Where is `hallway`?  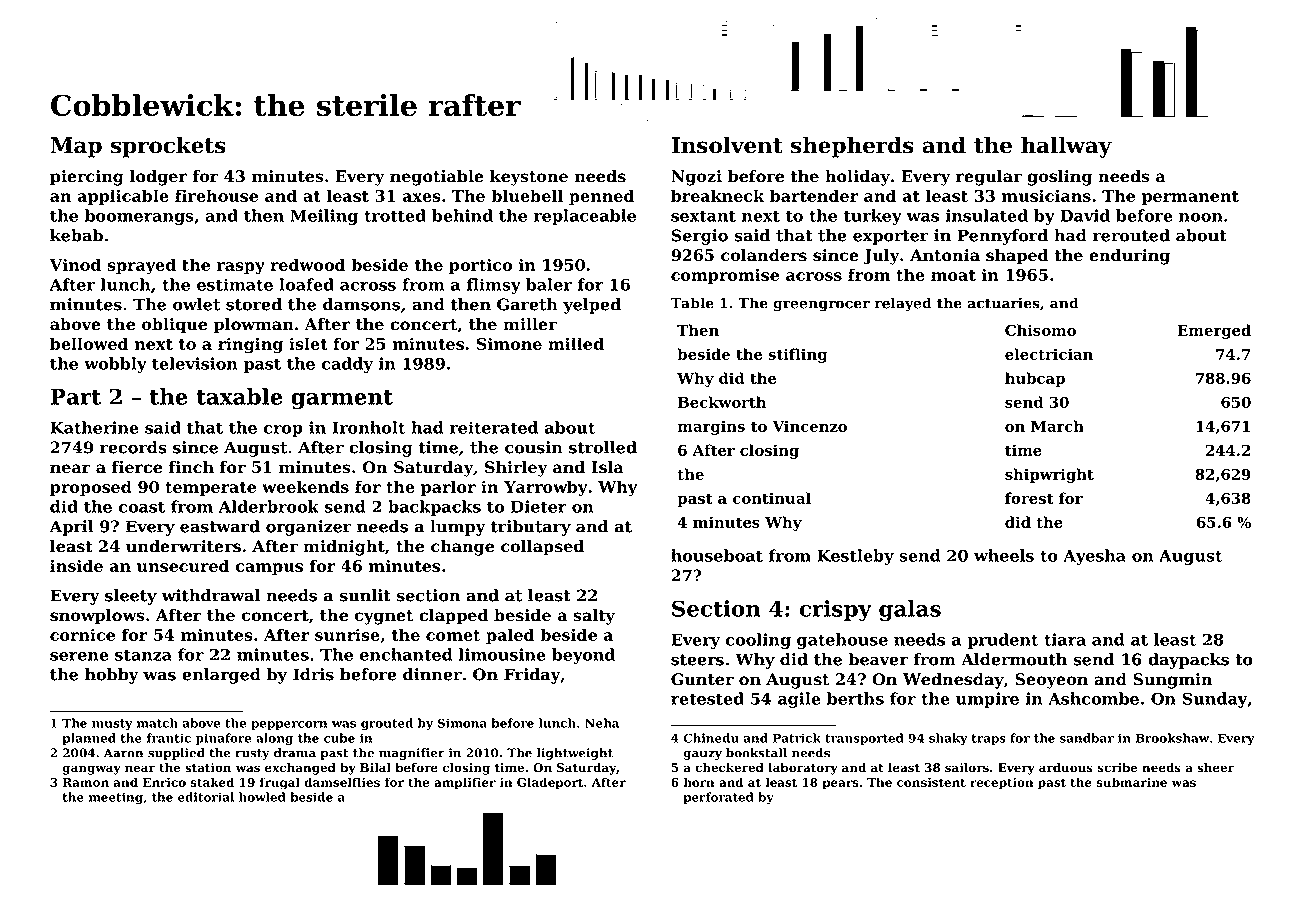 hallway is located at coordinates (1066, 147).
